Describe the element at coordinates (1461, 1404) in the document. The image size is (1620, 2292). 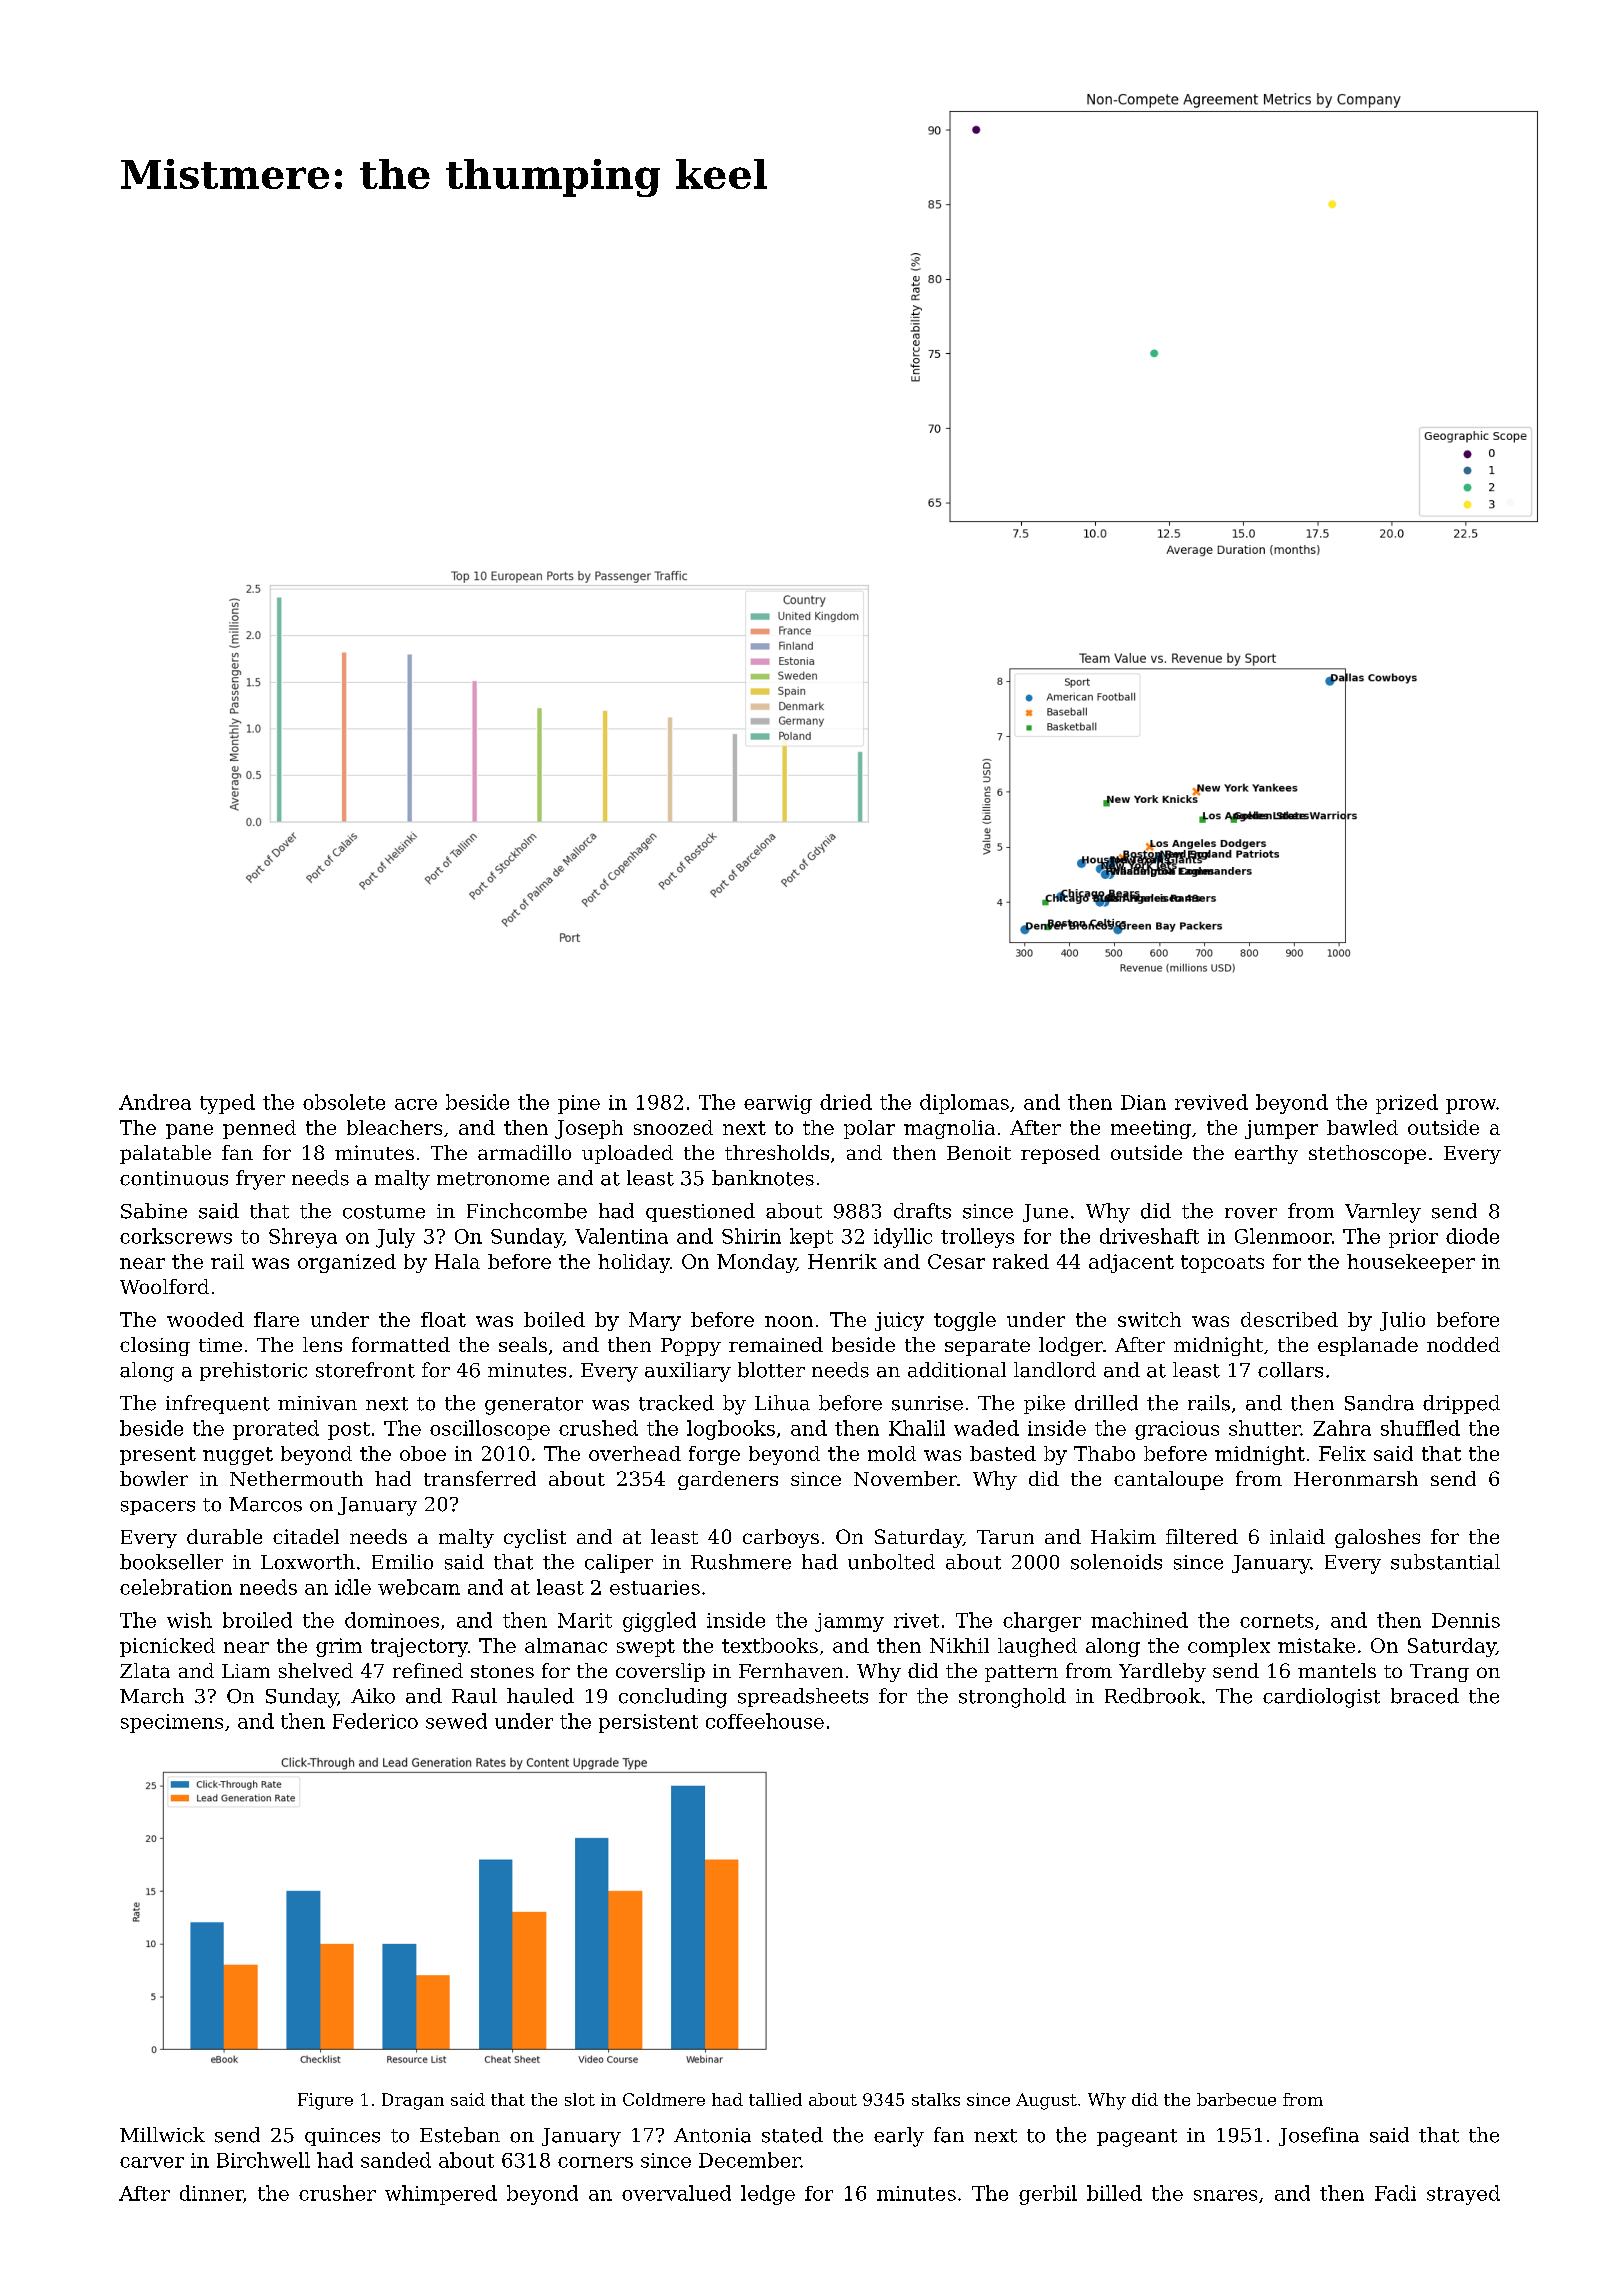
I see `dripped` at that location.
